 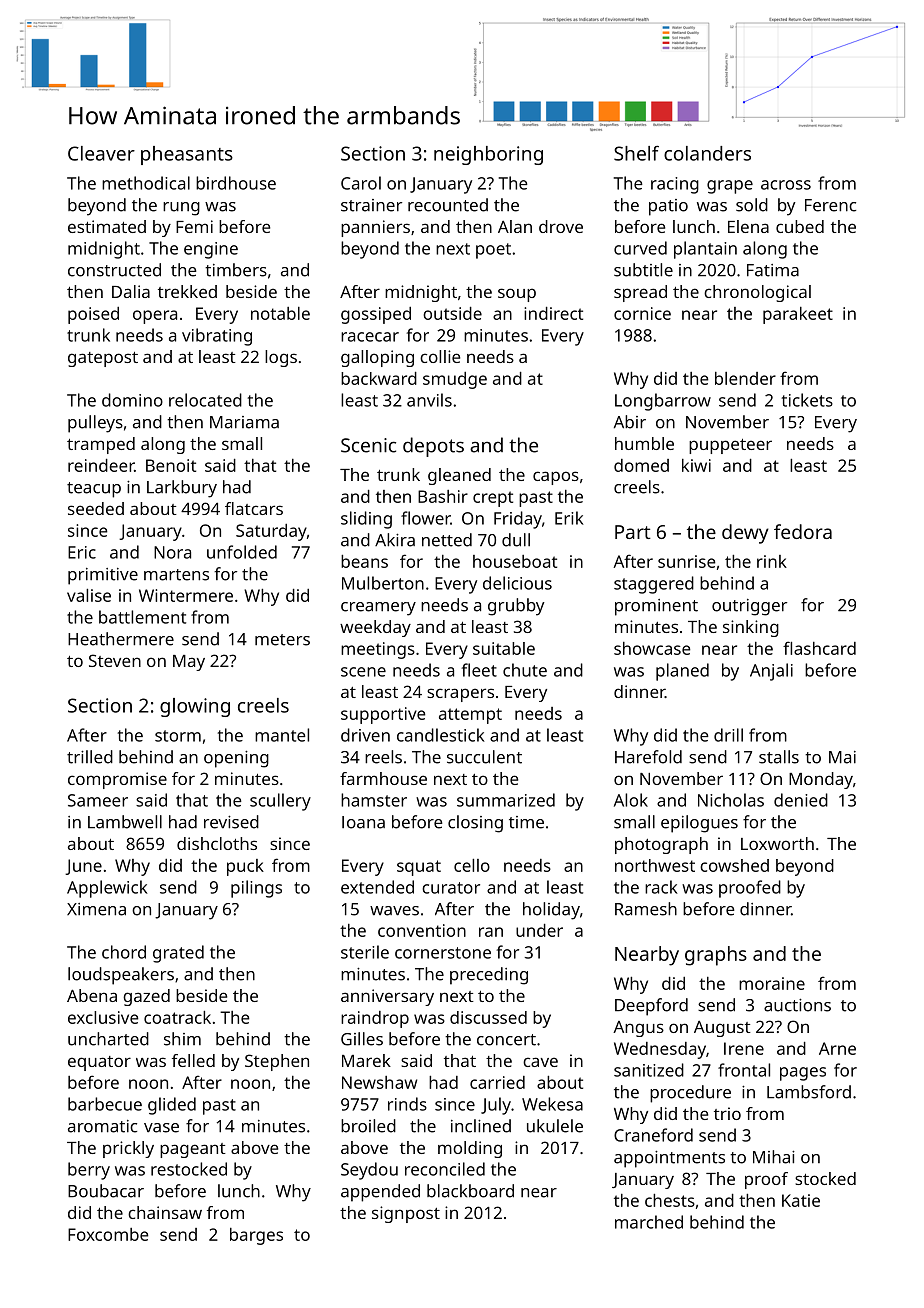 What do you see at coordinates (371, 205) in the image?
I see `strainer` at bounding box center [371, 205].
